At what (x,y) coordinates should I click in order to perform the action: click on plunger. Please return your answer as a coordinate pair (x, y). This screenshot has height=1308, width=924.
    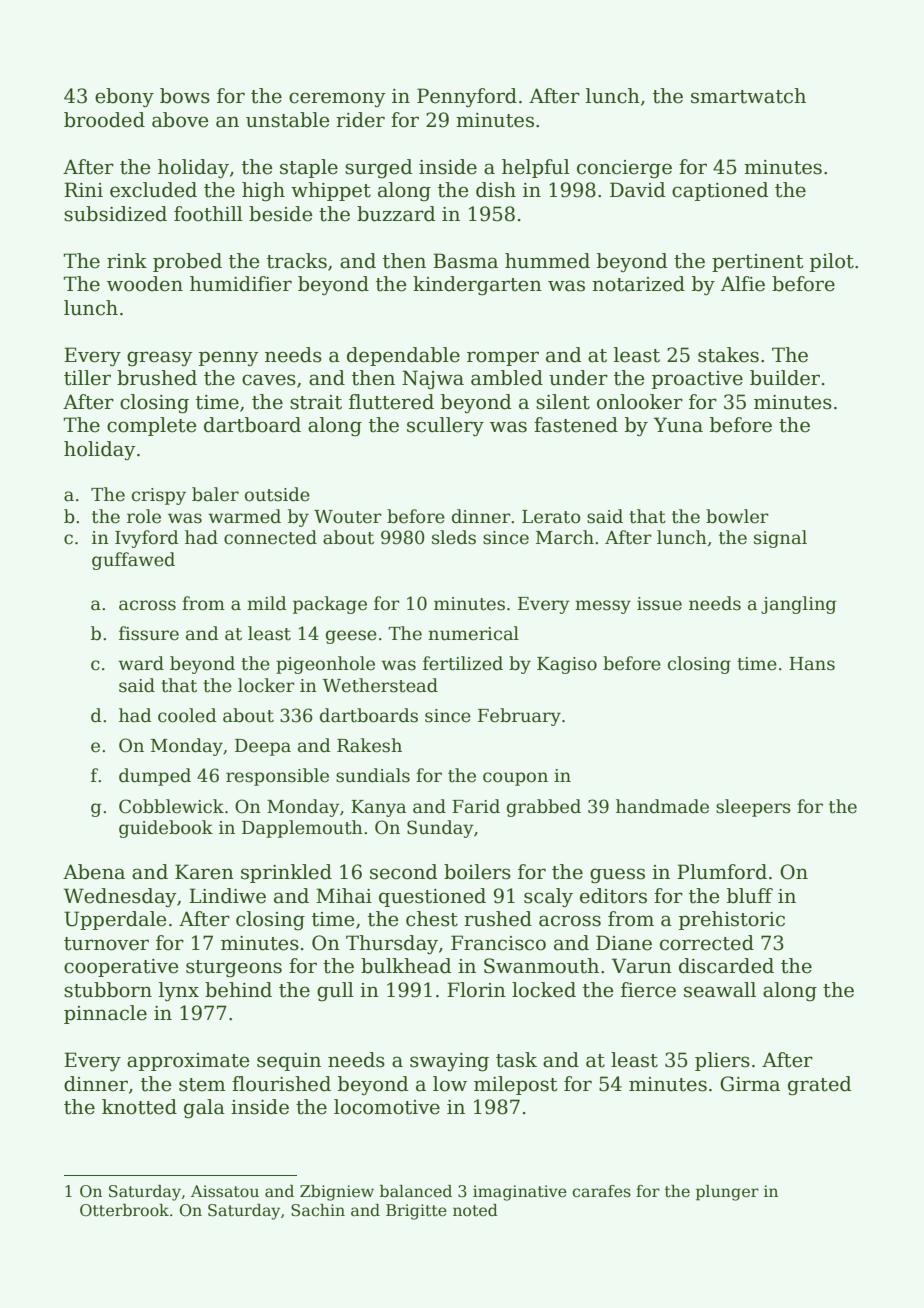
    Looking at the image, I should click on (727, 1193).
